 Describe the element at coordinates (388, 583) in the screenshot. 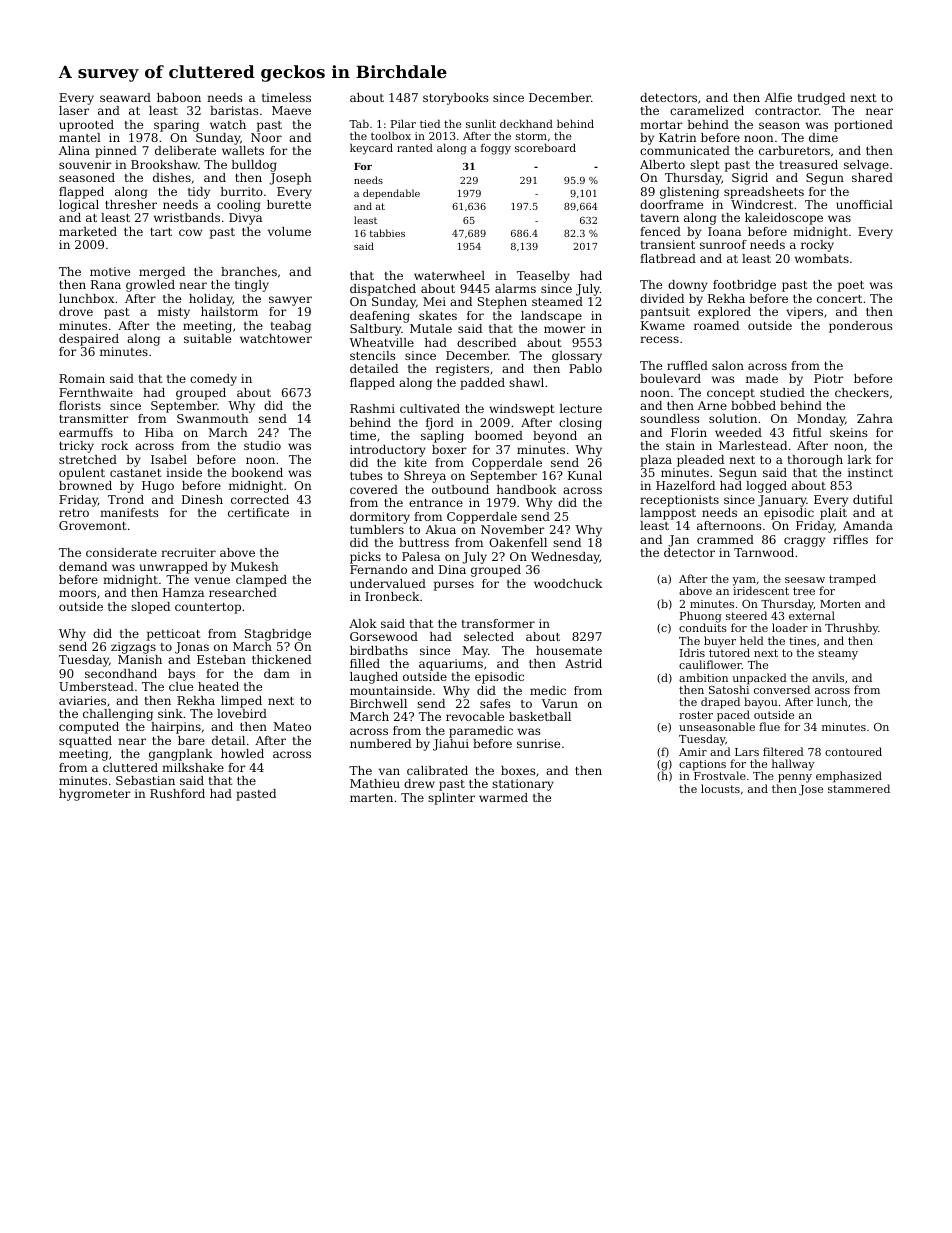

I see `undervalued` at that location.
